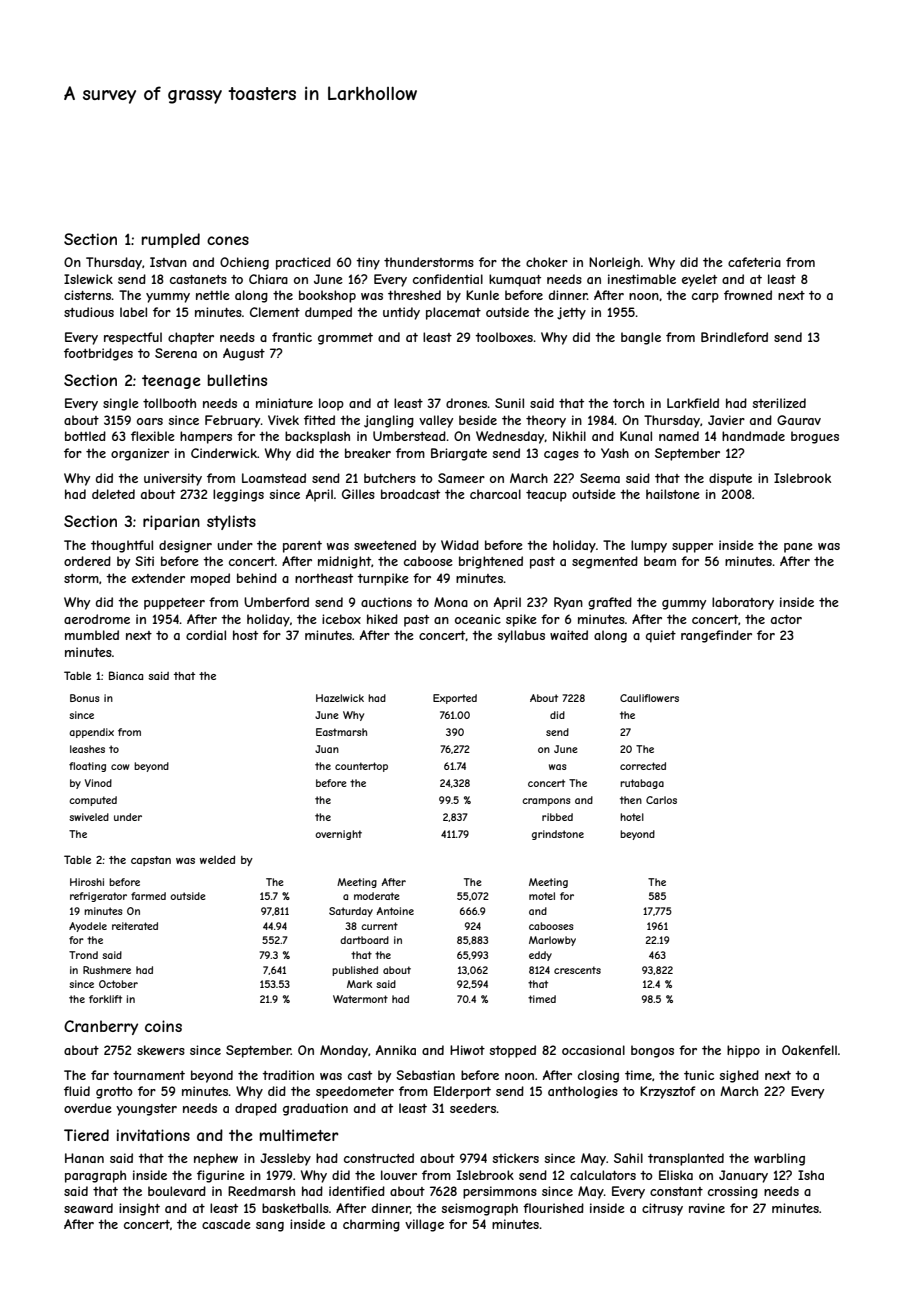  What do you see at coordinates (88, 279) in the page?
I see `Islewick` at bounding box center [88, 279].
